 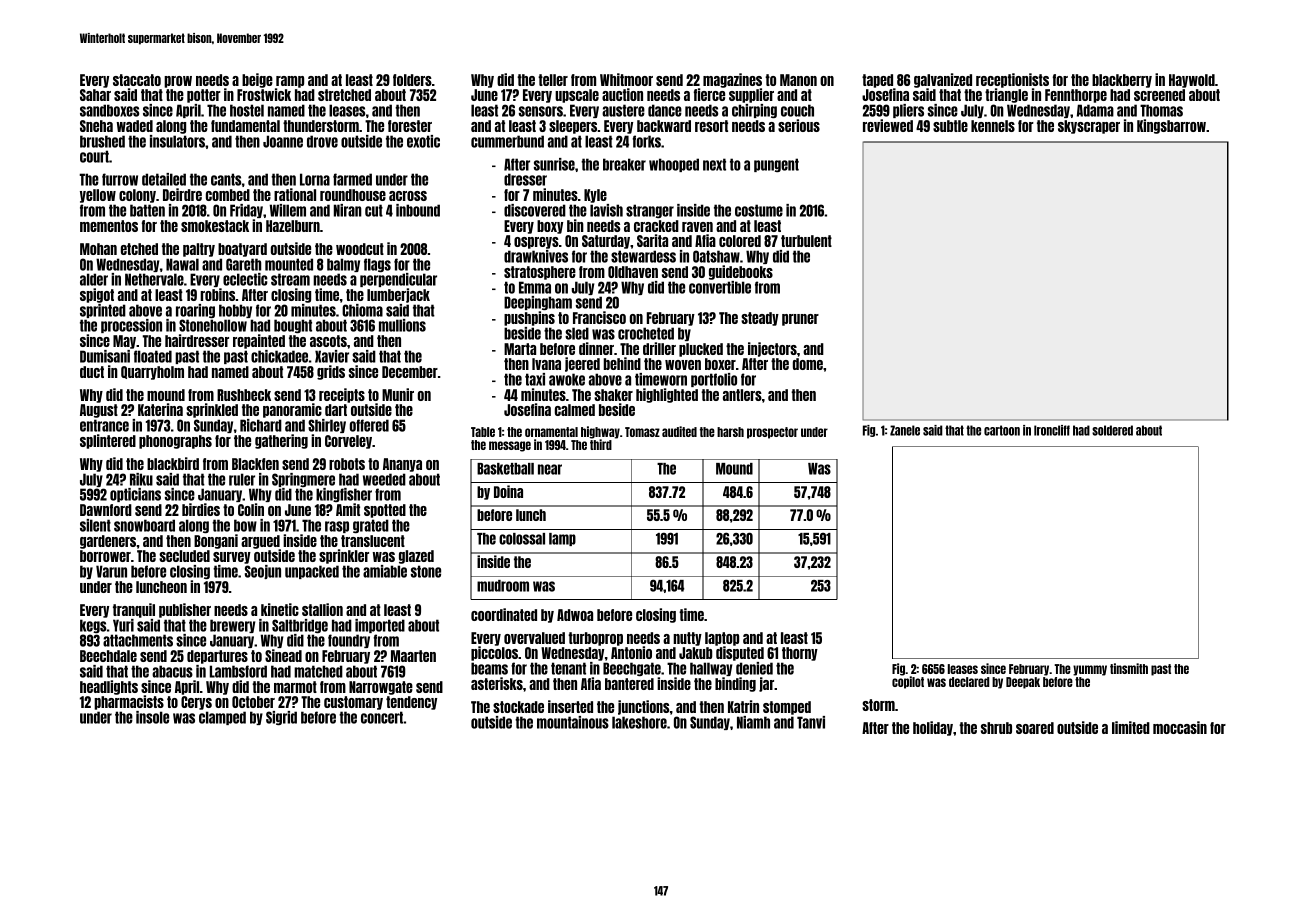 What do you see at coordinates (759, 210) in the screenshot?
I see `costume` at bounding box center [759, 210].
